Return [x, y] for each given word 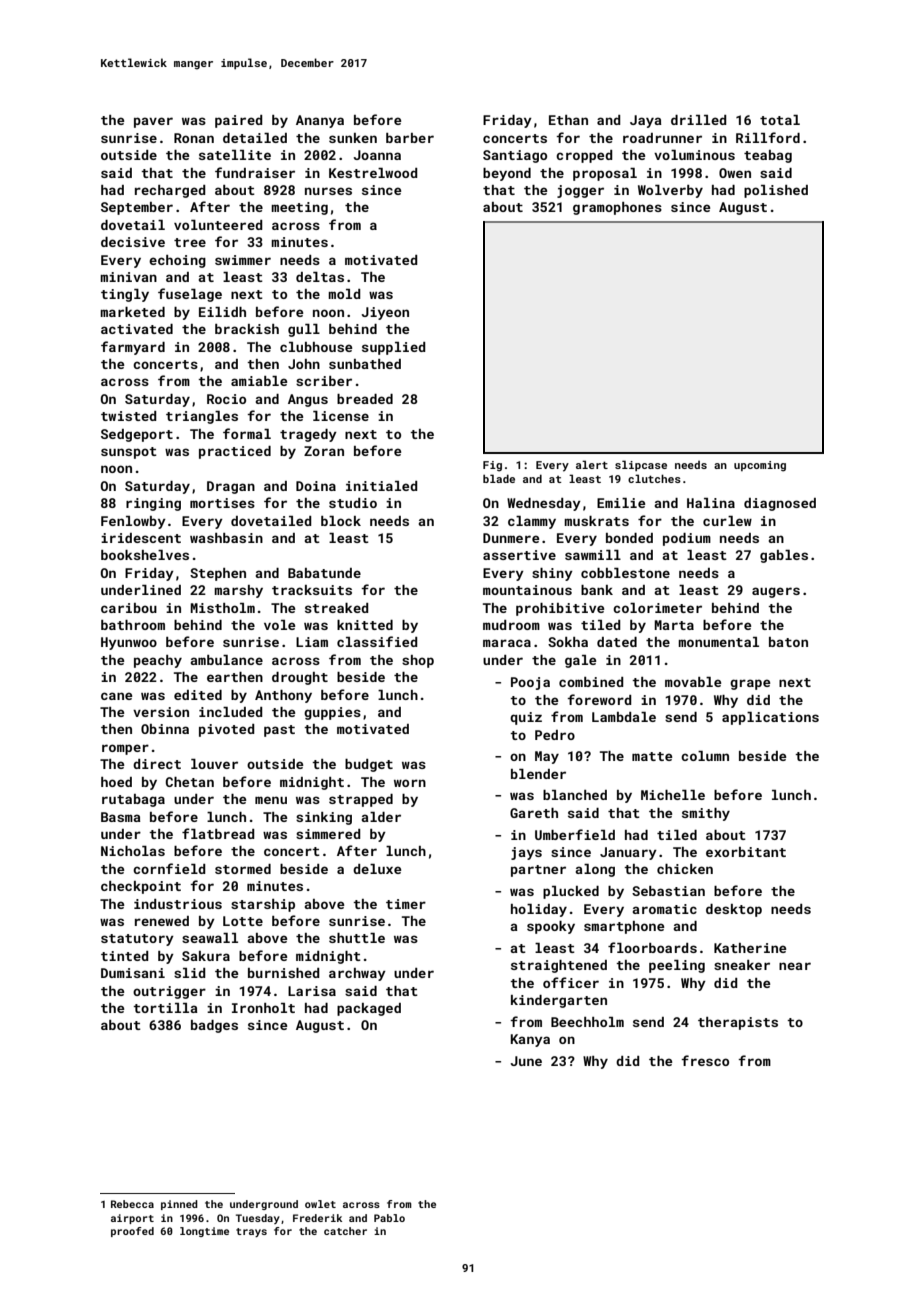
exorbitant [746, 852]
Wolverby [670, 191]
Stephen [218, 574]
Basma [121, 817]
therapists [738, 1023]
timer [406, 904]
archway [357, 974]
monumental [718, 642]
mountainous [527, 590]
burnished [284, 973]
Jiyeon [385, 313]
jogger [580, 191]
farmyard [133, 348]
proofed [132, 1232]
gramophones [617, 208]
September [137, 208]
